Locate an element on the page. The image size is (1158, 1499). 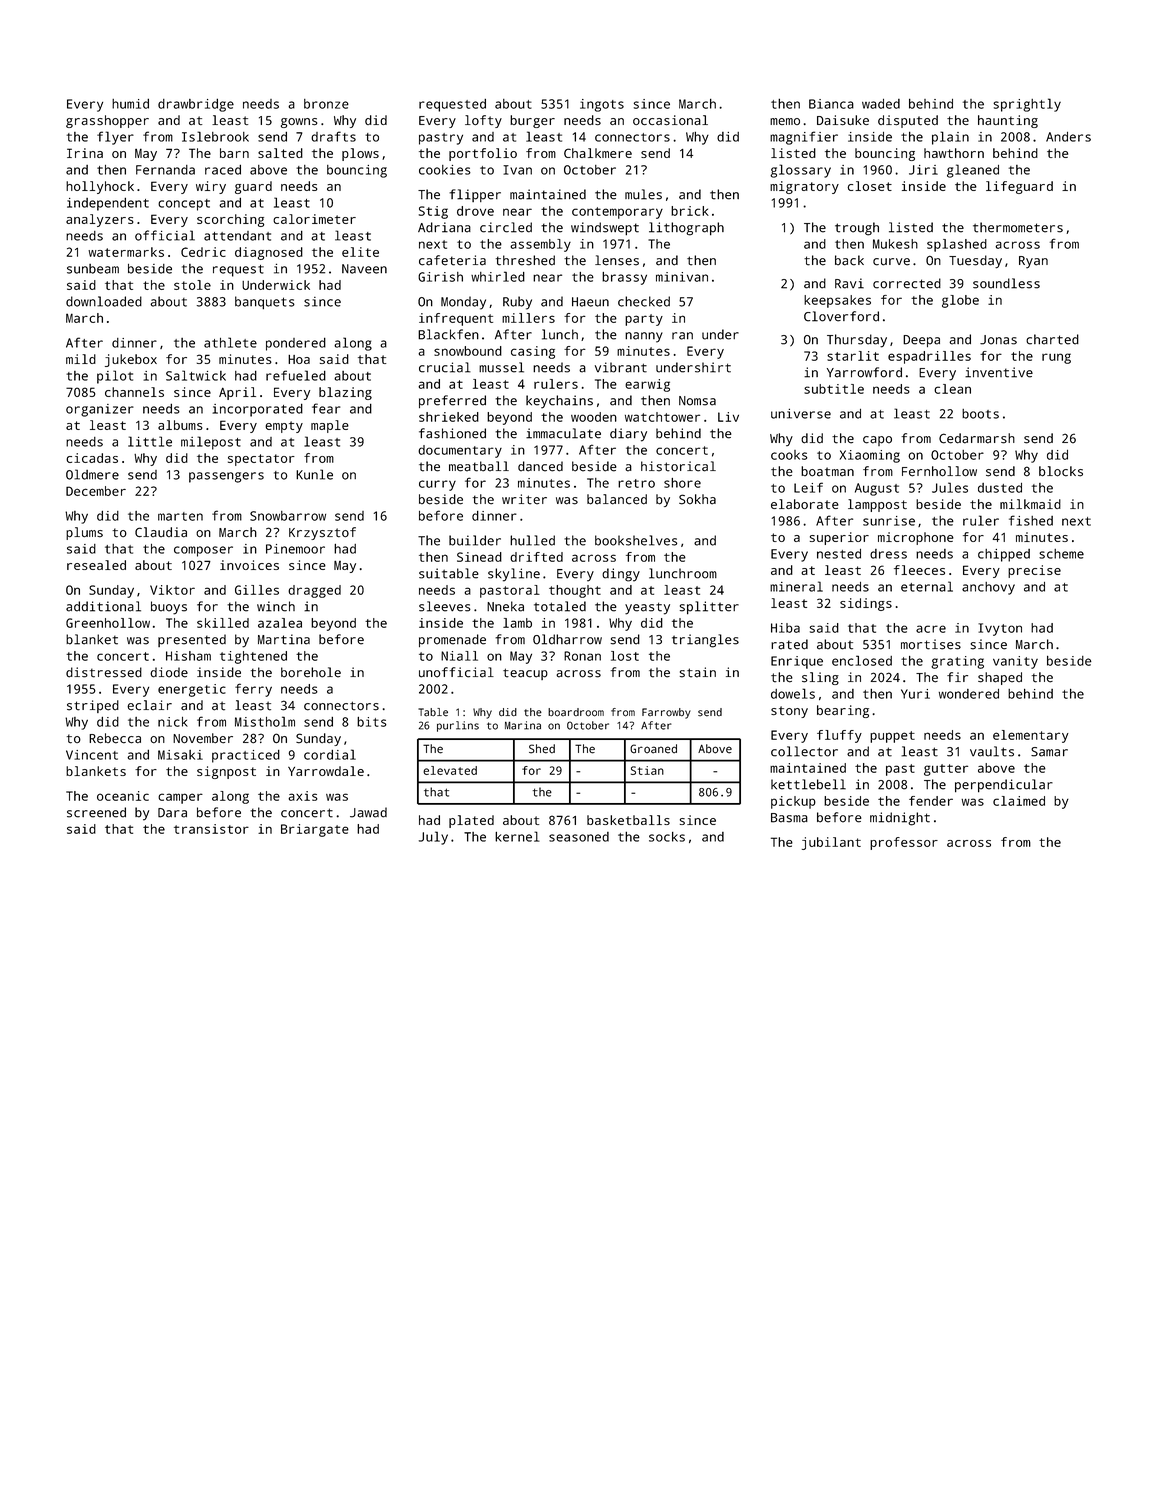
Irina is located at coordinates (85, 153).
